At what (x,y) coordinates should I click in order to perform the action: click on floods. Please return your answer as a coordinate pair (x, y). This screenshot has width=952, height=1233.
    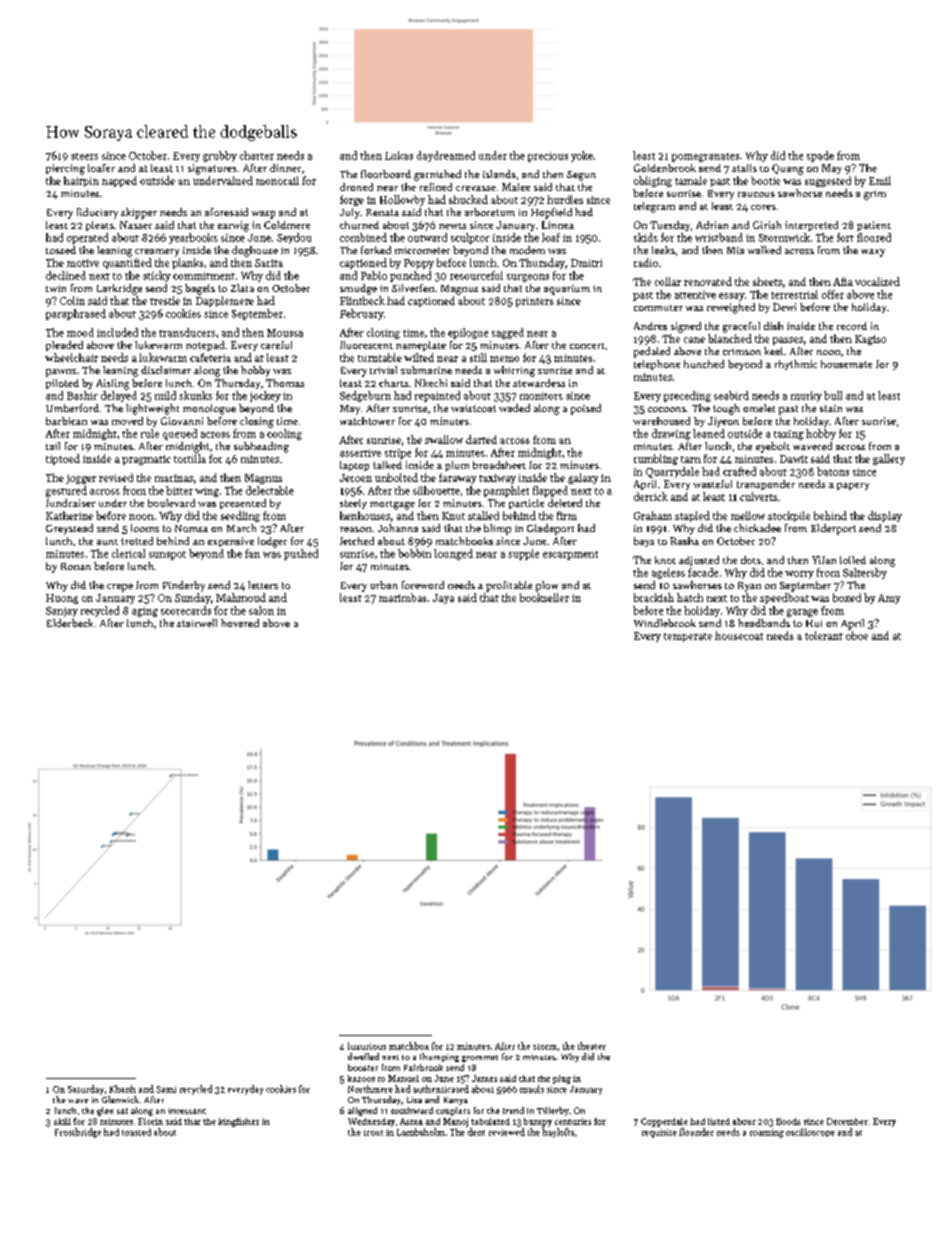
    Looking at the image, I should click on (788, 1121).
